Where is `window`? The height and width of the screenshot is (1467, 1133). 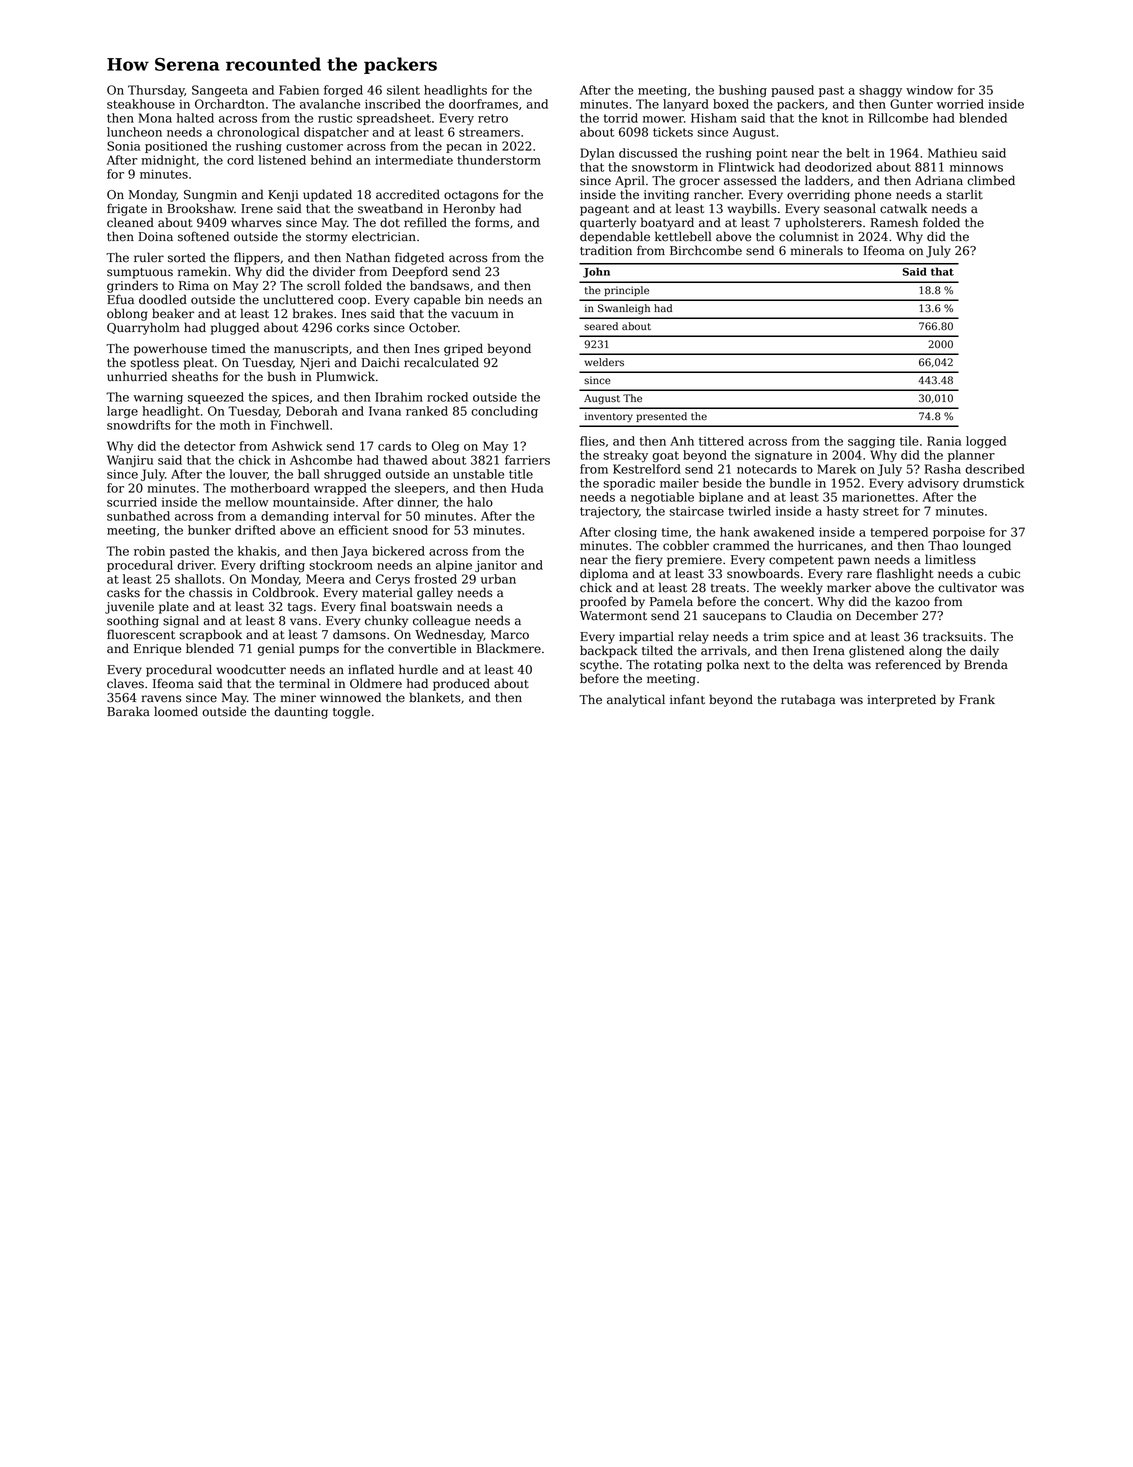 window is located at coordinates (929, 90).
